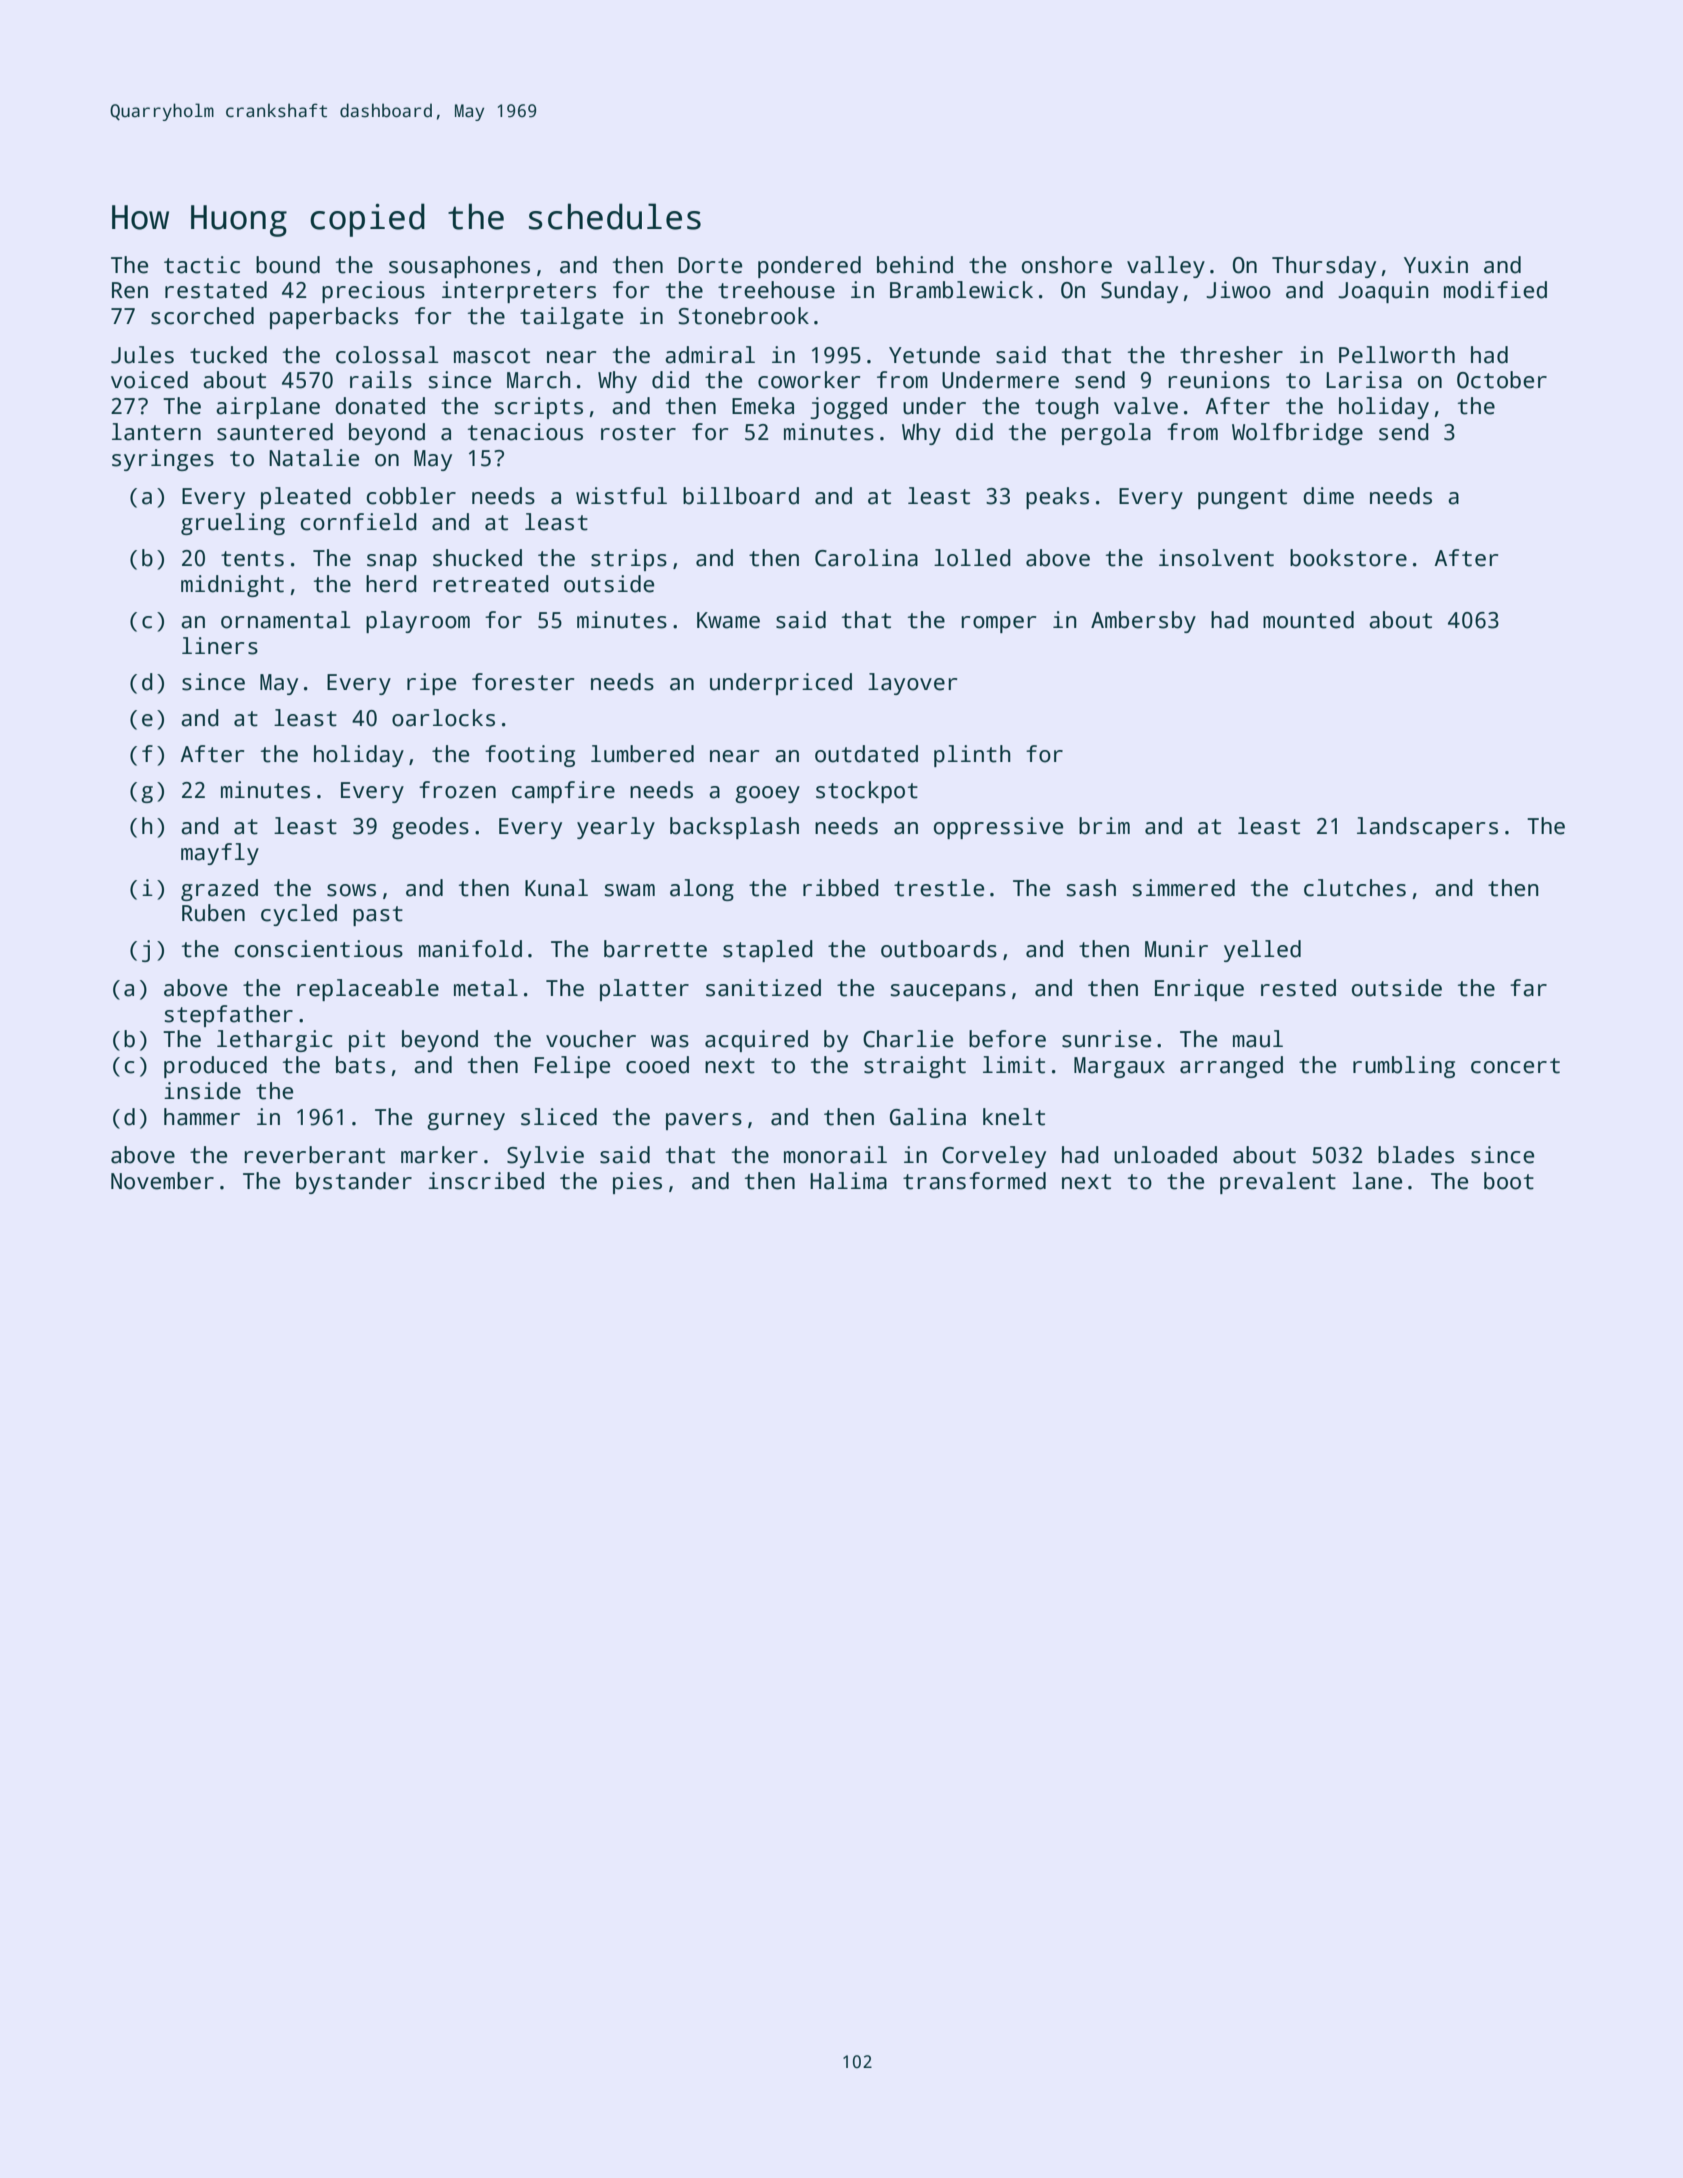 This screenshot has width=1683, height=2178. What do you see at coordinates (1067, 265) in the screenshot?
I see `onshore` at bounding box center [1067, 265].
